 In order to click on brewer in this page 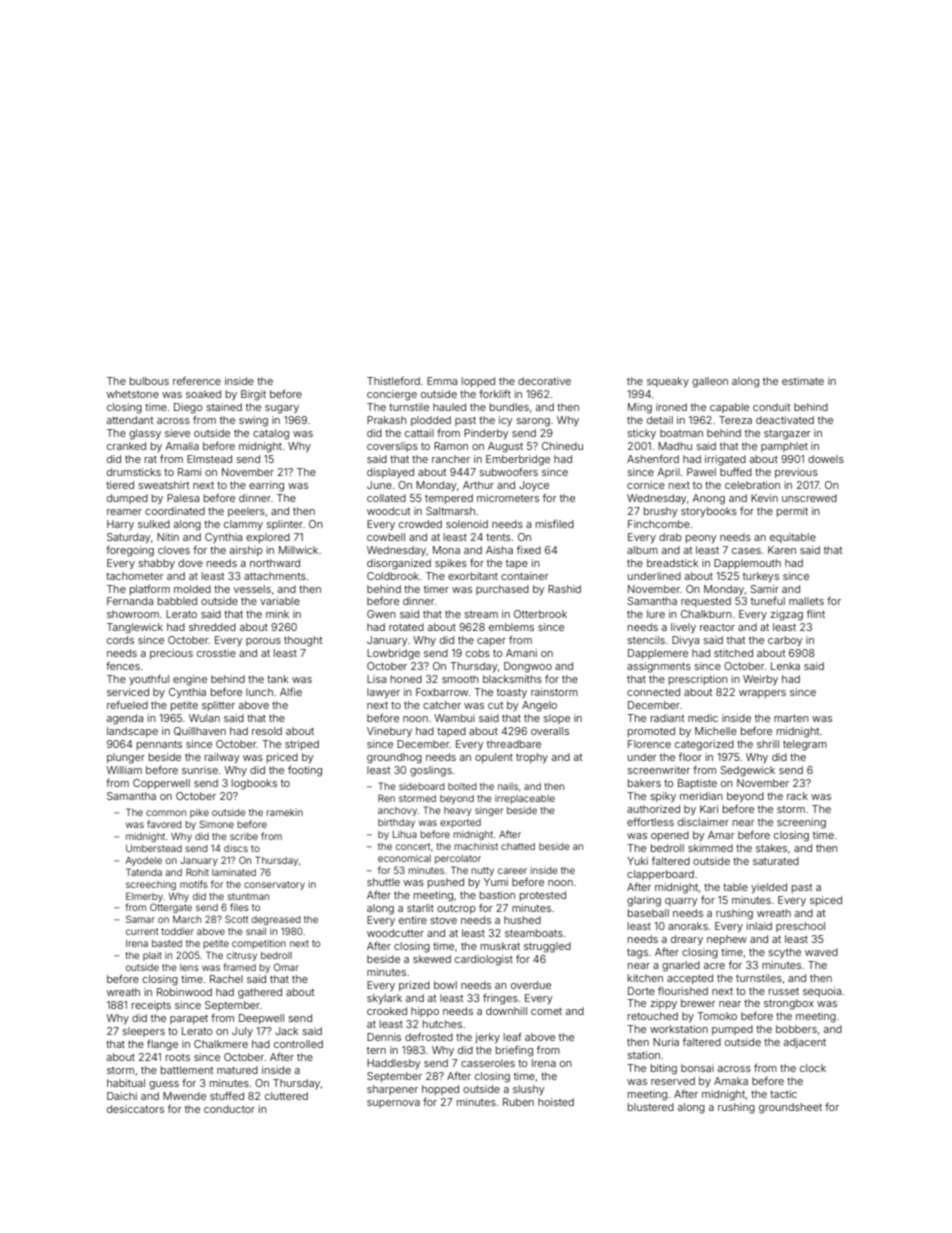, I will do `click(698, 1003)`.
